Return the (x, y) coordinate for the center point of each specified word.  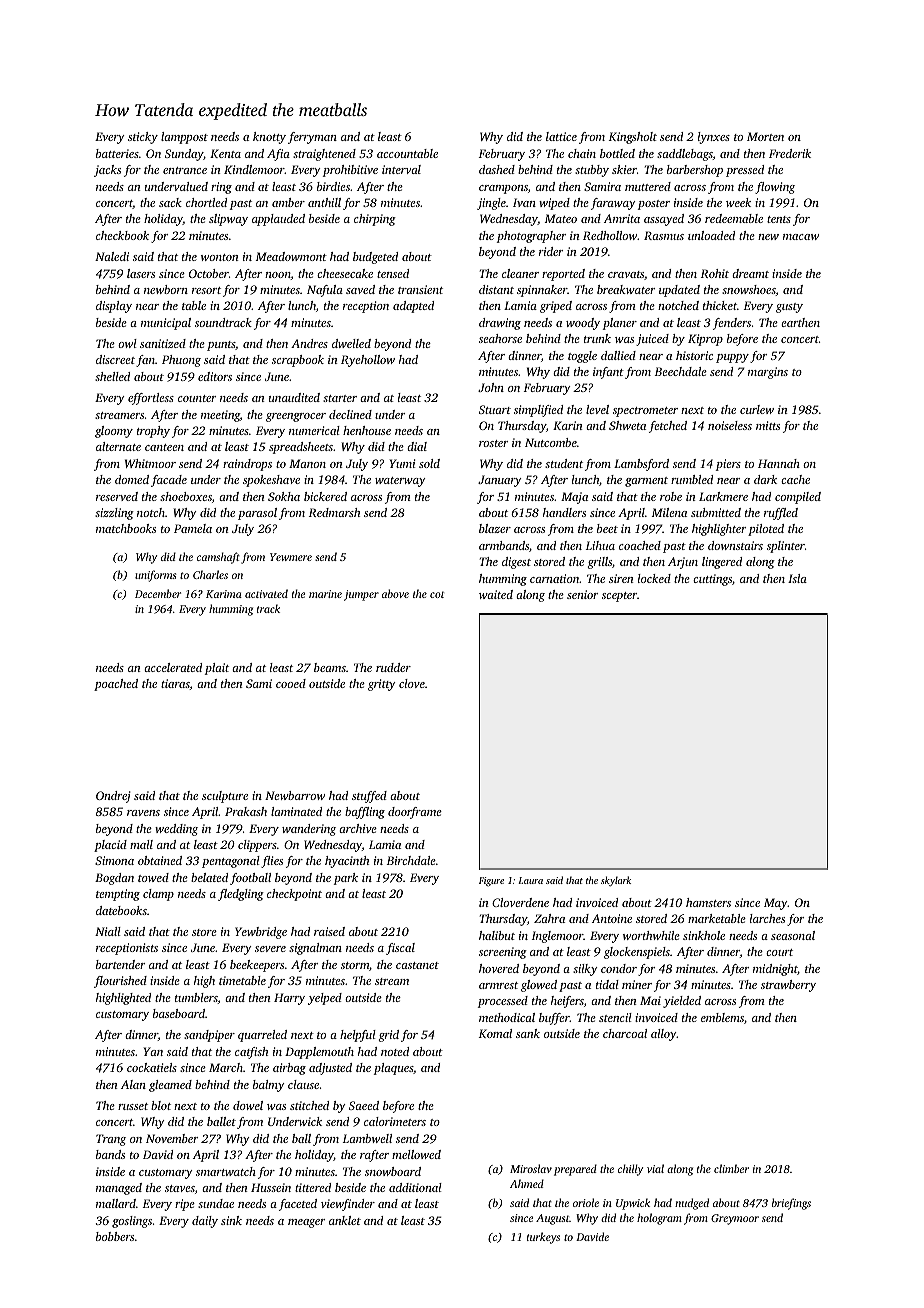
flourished (120, 982)
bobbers (115, 1236)
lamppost (184, 138)
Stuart (495, 409)
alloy (664, 1035)
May (776, 904)
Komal (495, 1033)
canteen (164, 447)
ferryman (312, 138)
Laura (530, 880)
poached (116, 685)
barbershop (695, 171)
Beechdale (681, 371)
